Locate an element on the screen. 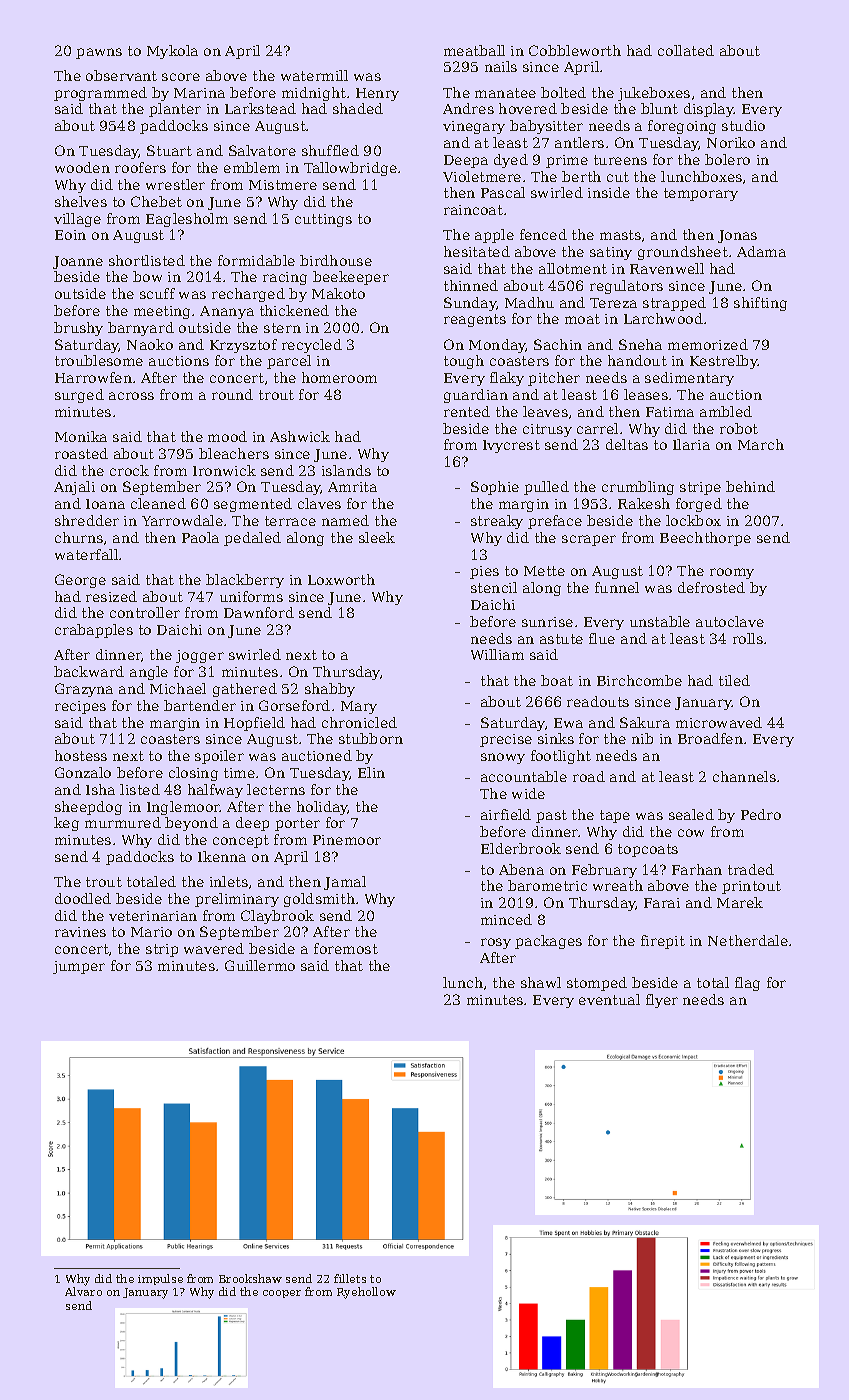 The image size is (849, 1400). footlight is located at coordinates (561, 757).
